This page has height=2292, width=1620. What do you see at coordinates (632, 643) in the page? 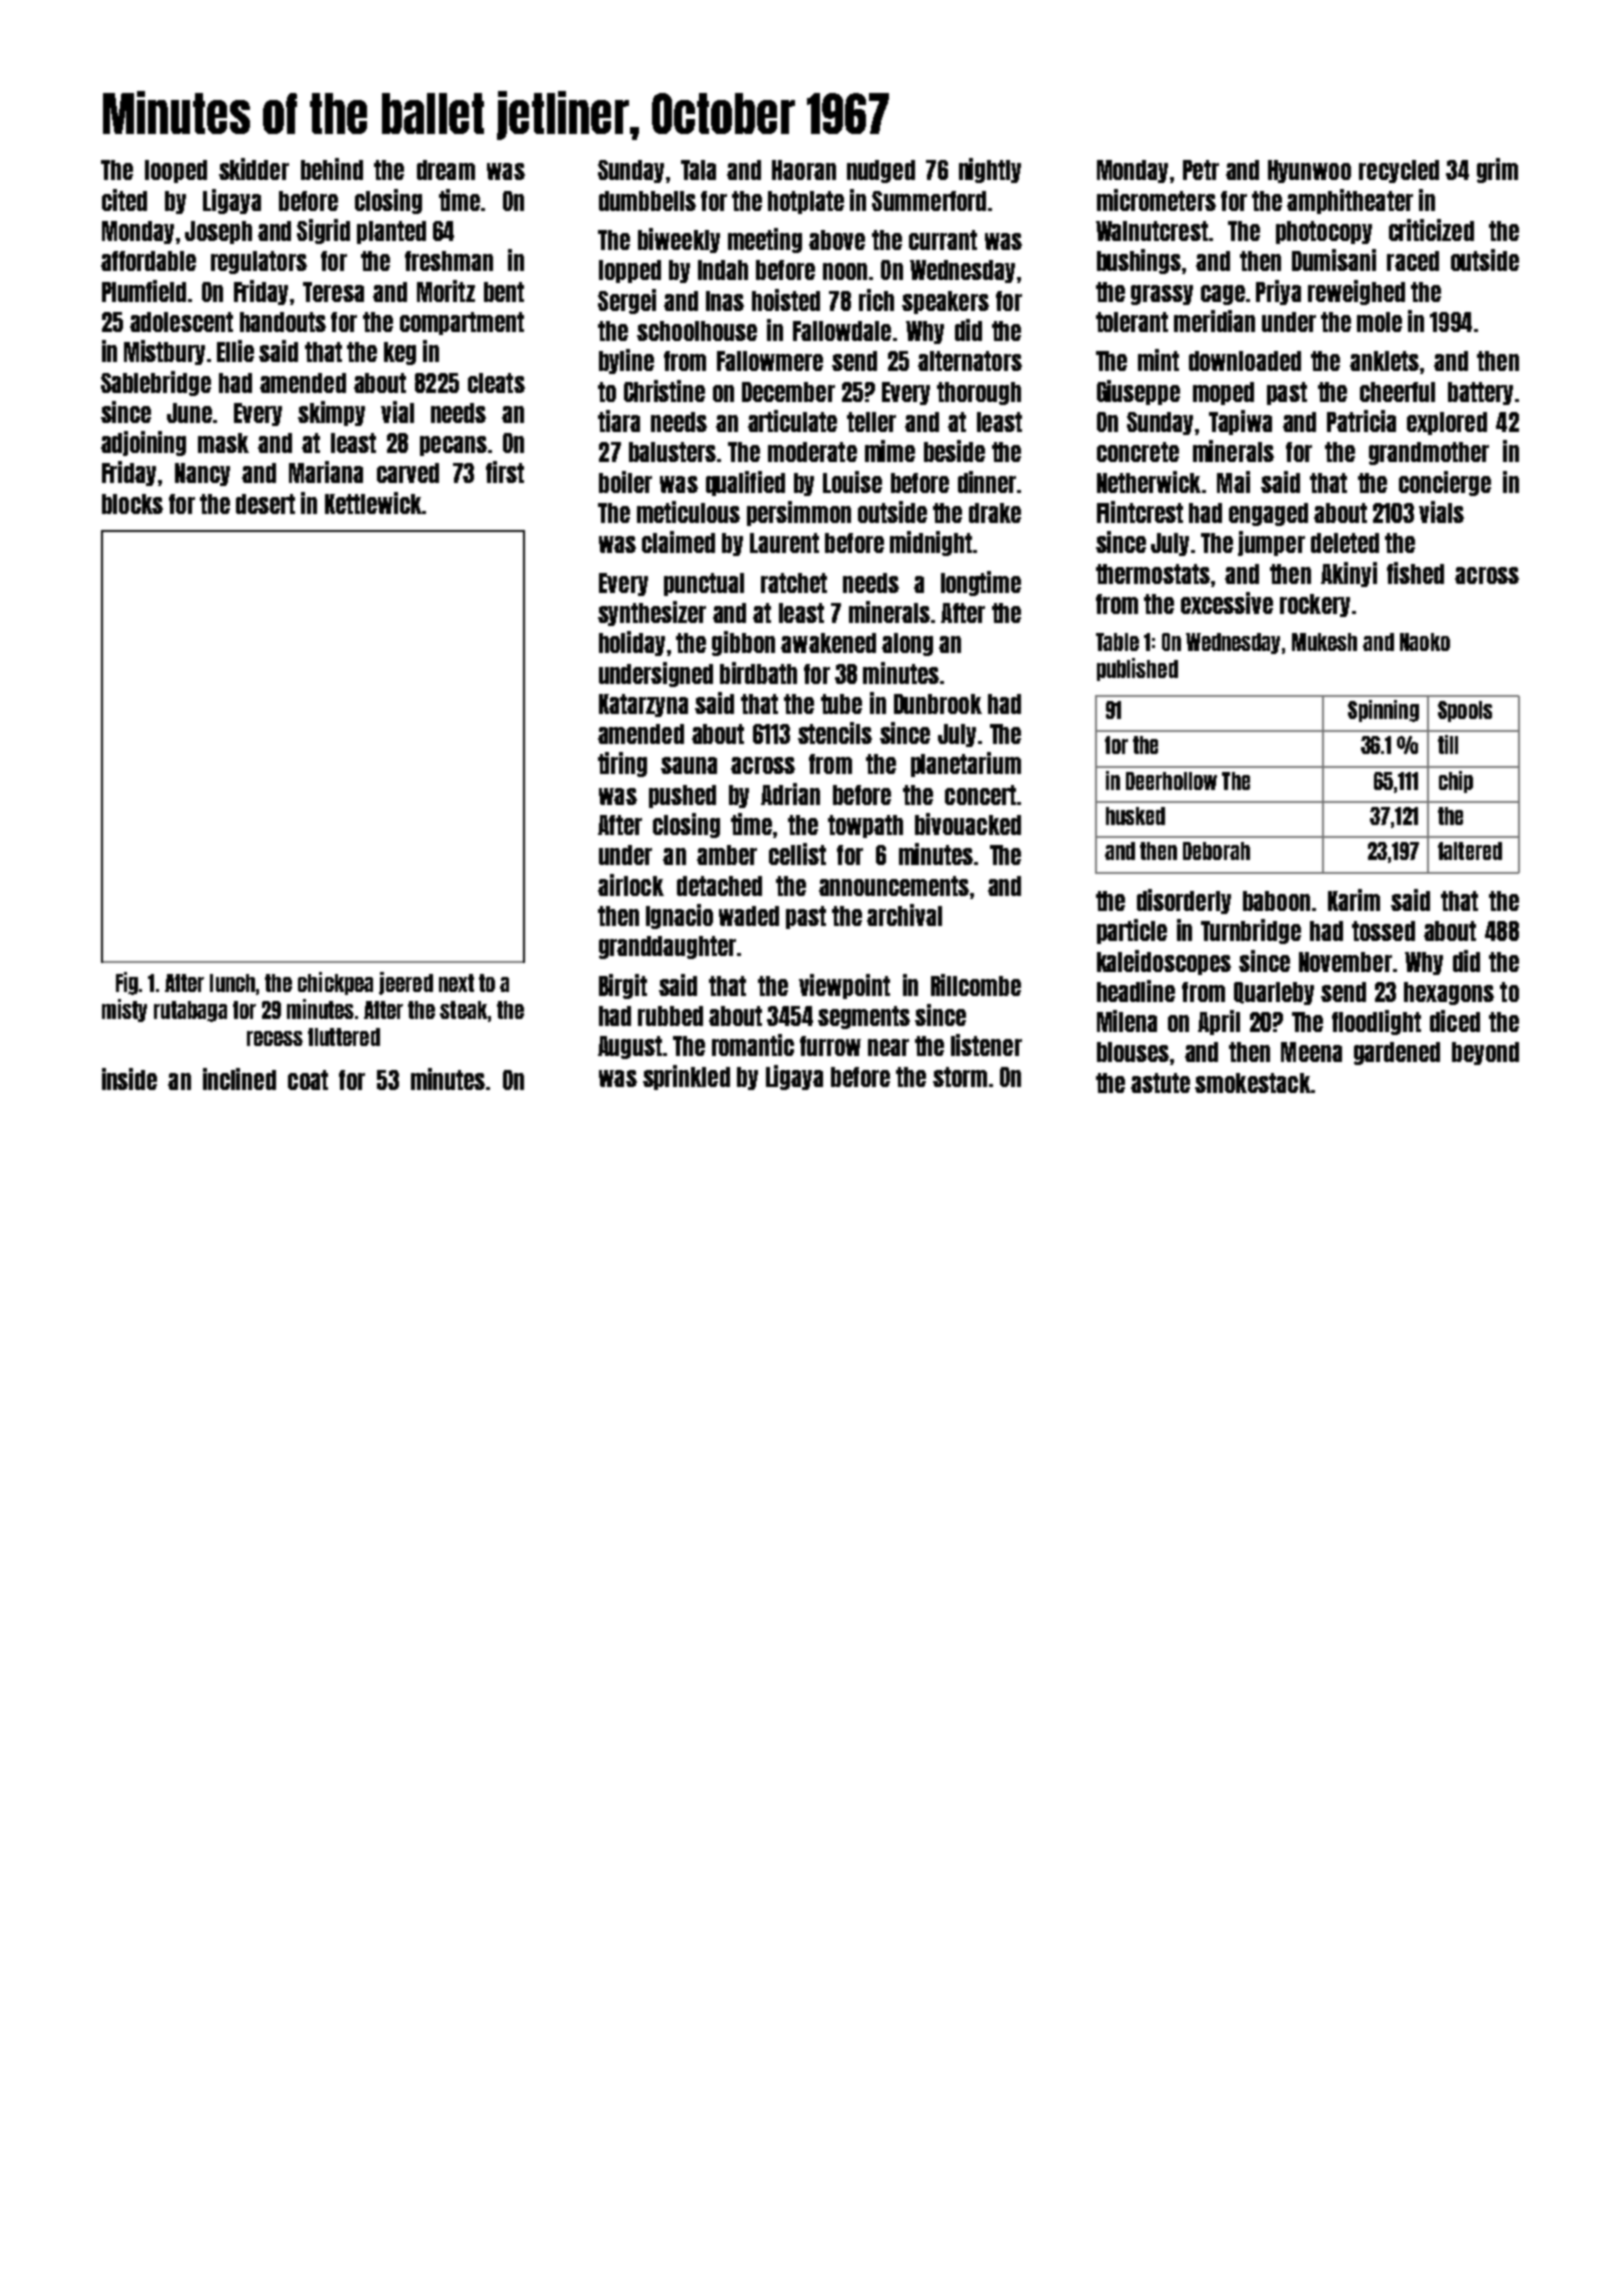
I see `holiday` at bounding box center [632, 643].
